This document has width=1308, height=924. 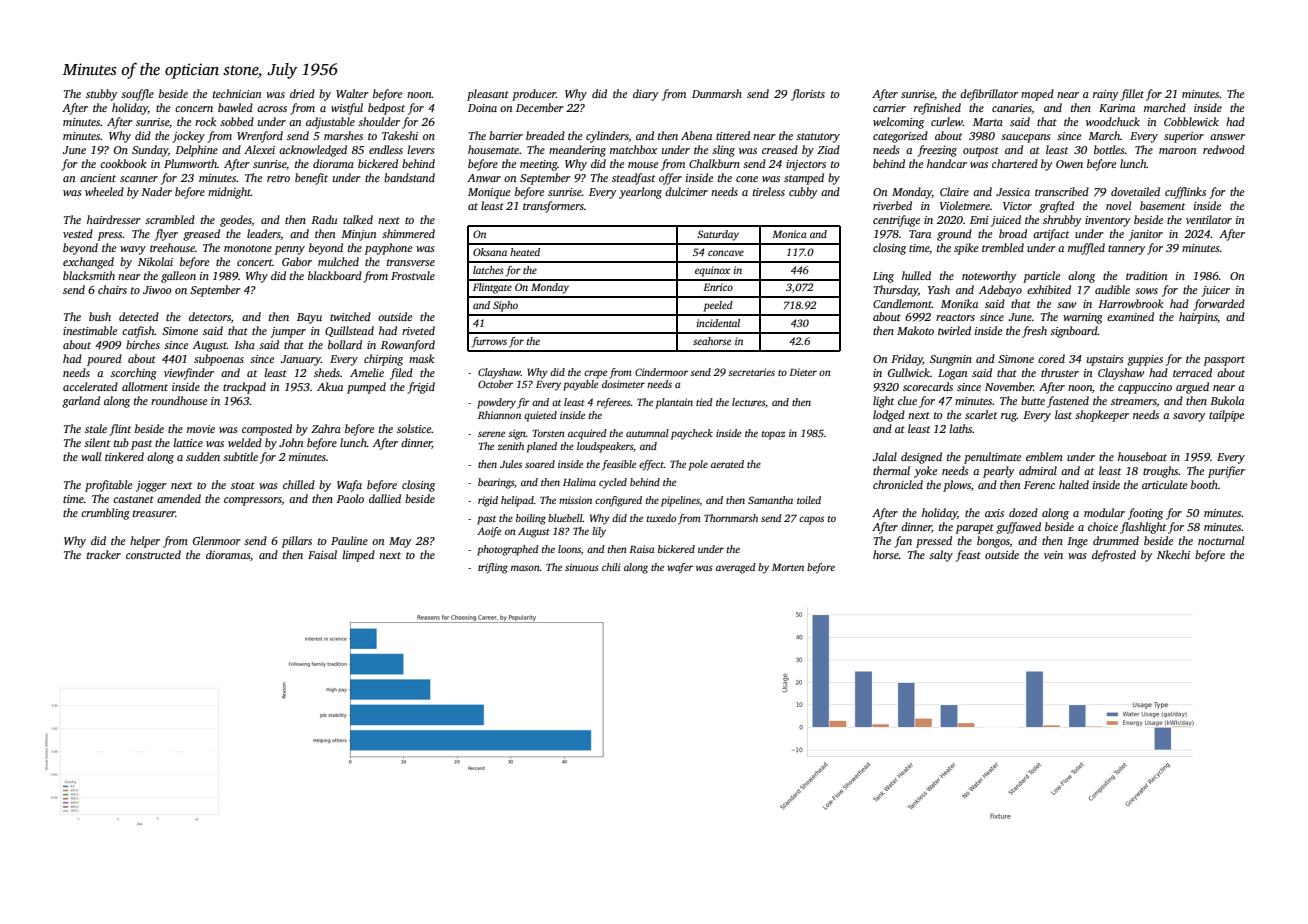 What do you see at coordinates (1215, 291) in the document?
I see `juicer` at bounding box center [1215, 291].
